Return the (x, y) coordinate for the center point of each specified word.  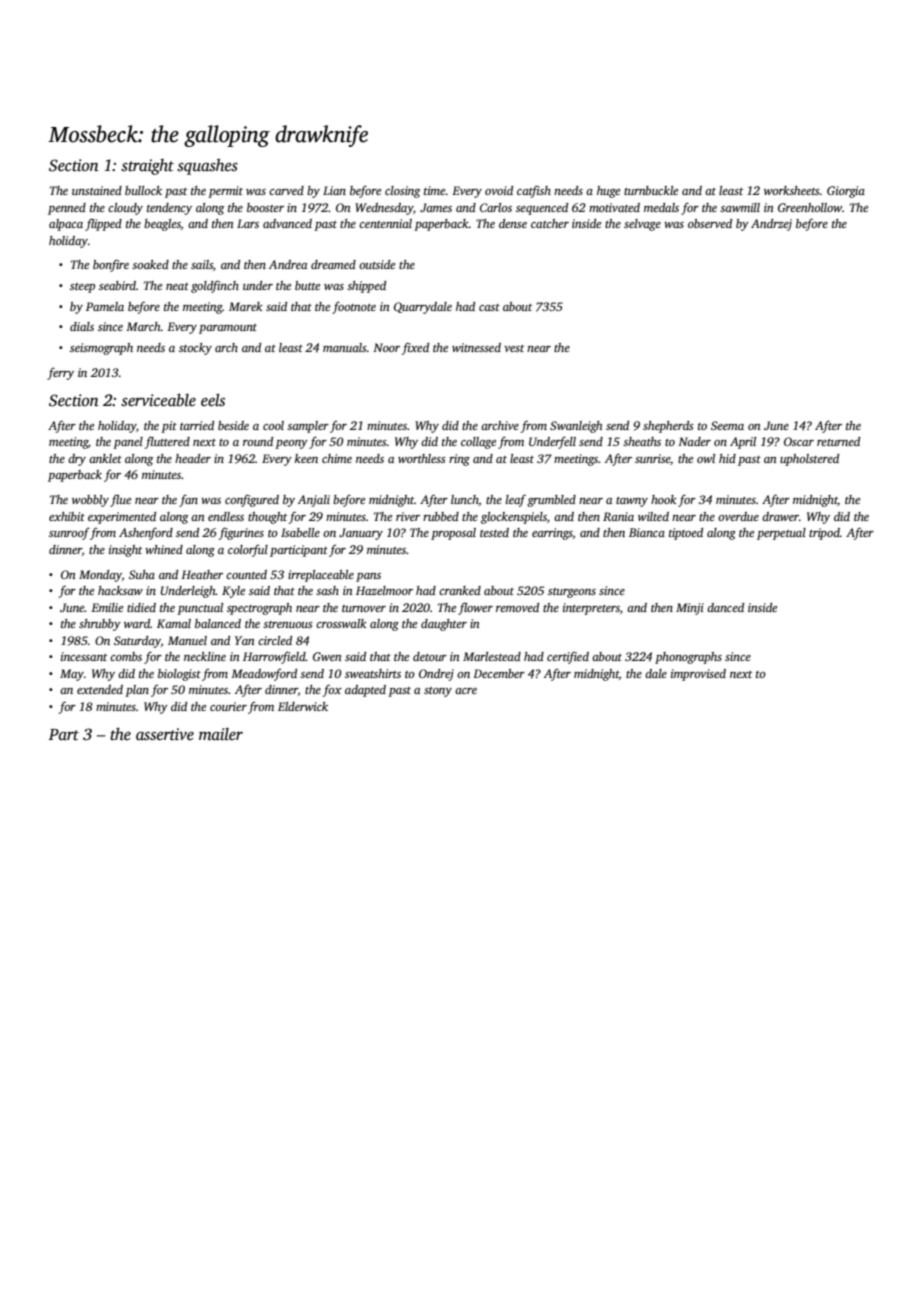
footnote (354, 307)
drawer (780, 516)
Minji (690, 609)
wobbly (90, 501)
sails (202, 264)
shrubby (100, 625)
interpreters (591, 609)
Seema (727, 425)
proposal (453, 534)
